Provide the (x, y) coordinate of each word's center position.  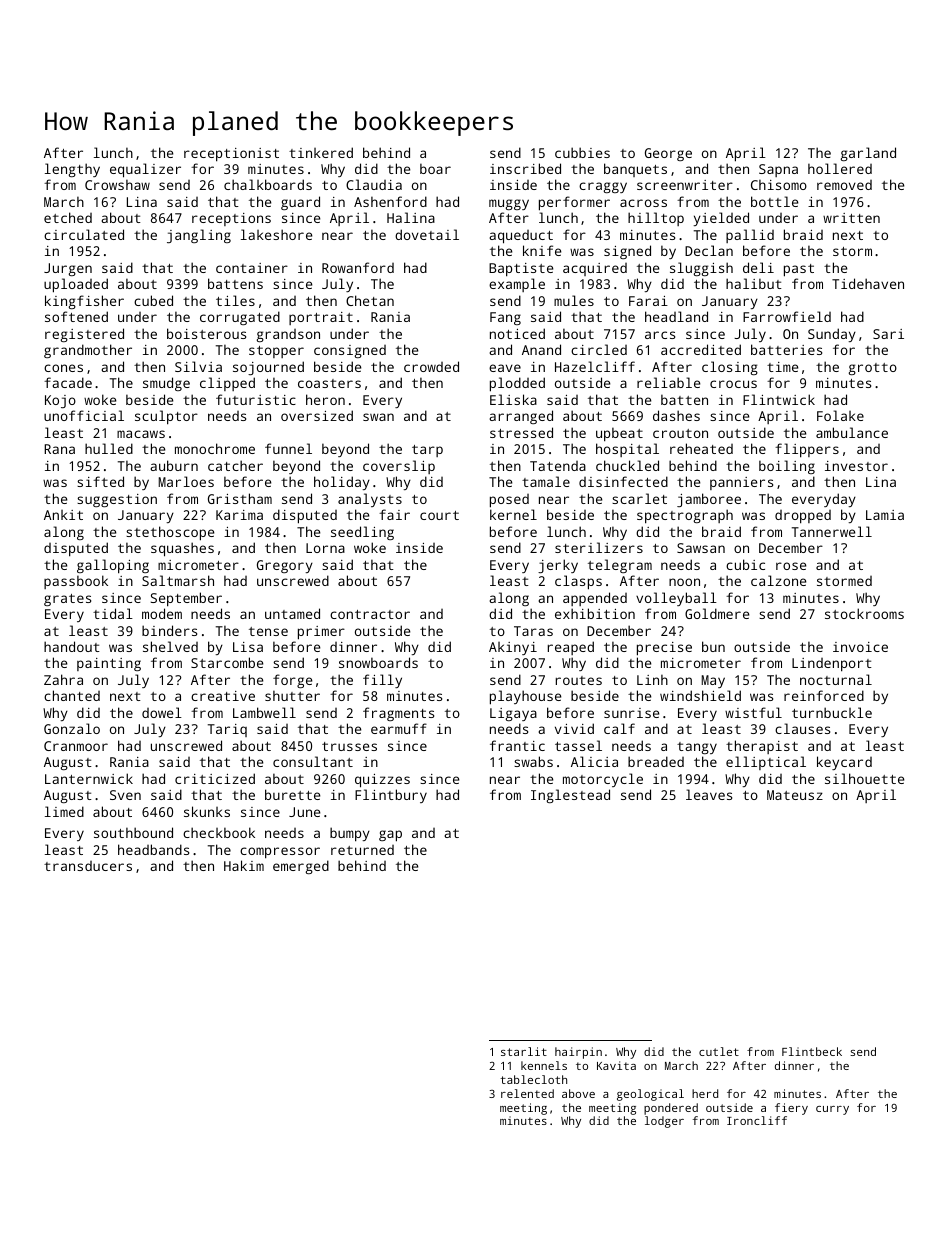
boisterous (206, 333)
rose (791, 566)
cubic (745, 564)
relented (527, 1093)
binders (169, 630)
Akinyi (513, 648)
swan (378, 417)
